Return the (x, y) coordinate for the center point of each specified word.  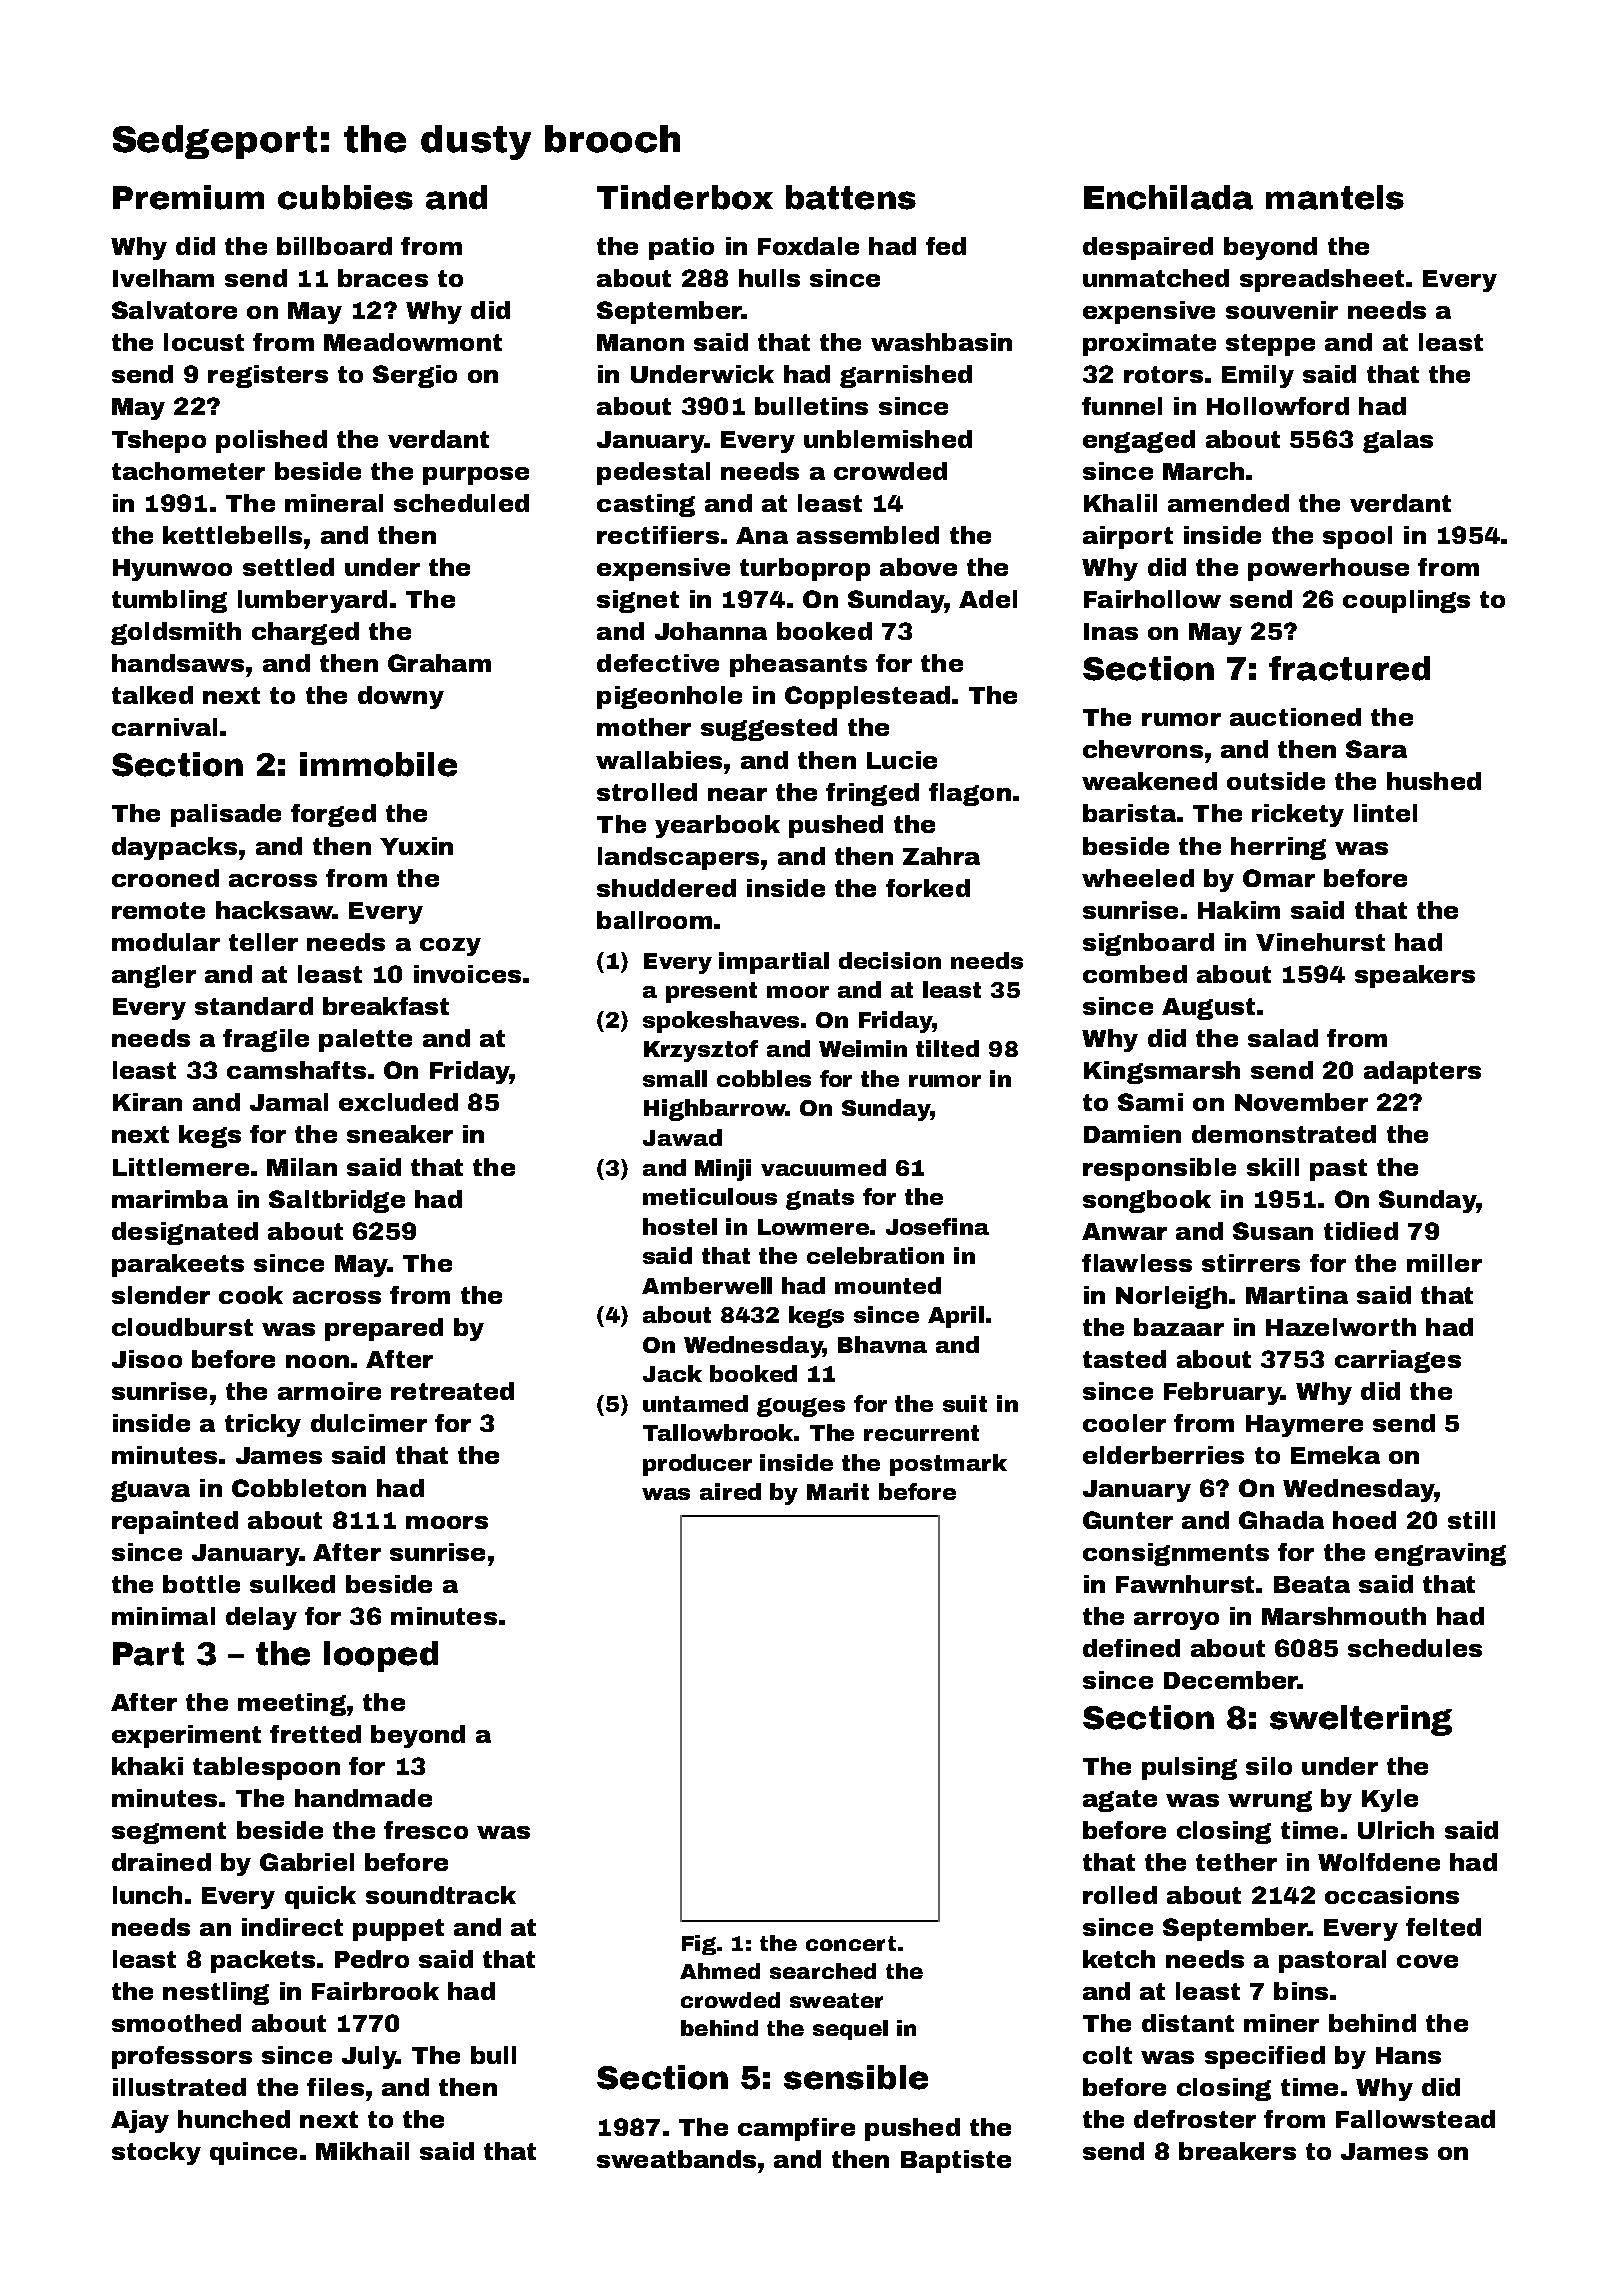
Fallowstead (1415, 2119)
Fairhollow (1152, 599)
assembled (868, 535)
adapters (1422, 1072)
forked (928, 888)
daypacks (174, 848)
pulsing (1189, 1768)
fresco (426, 1830)
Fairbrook (375, 1991)
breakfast (386, 1006)
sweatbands (676, 2159)
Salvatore (174, 310)
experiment (186, 1736)
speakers (1415, 976)
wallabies (659, 760)
